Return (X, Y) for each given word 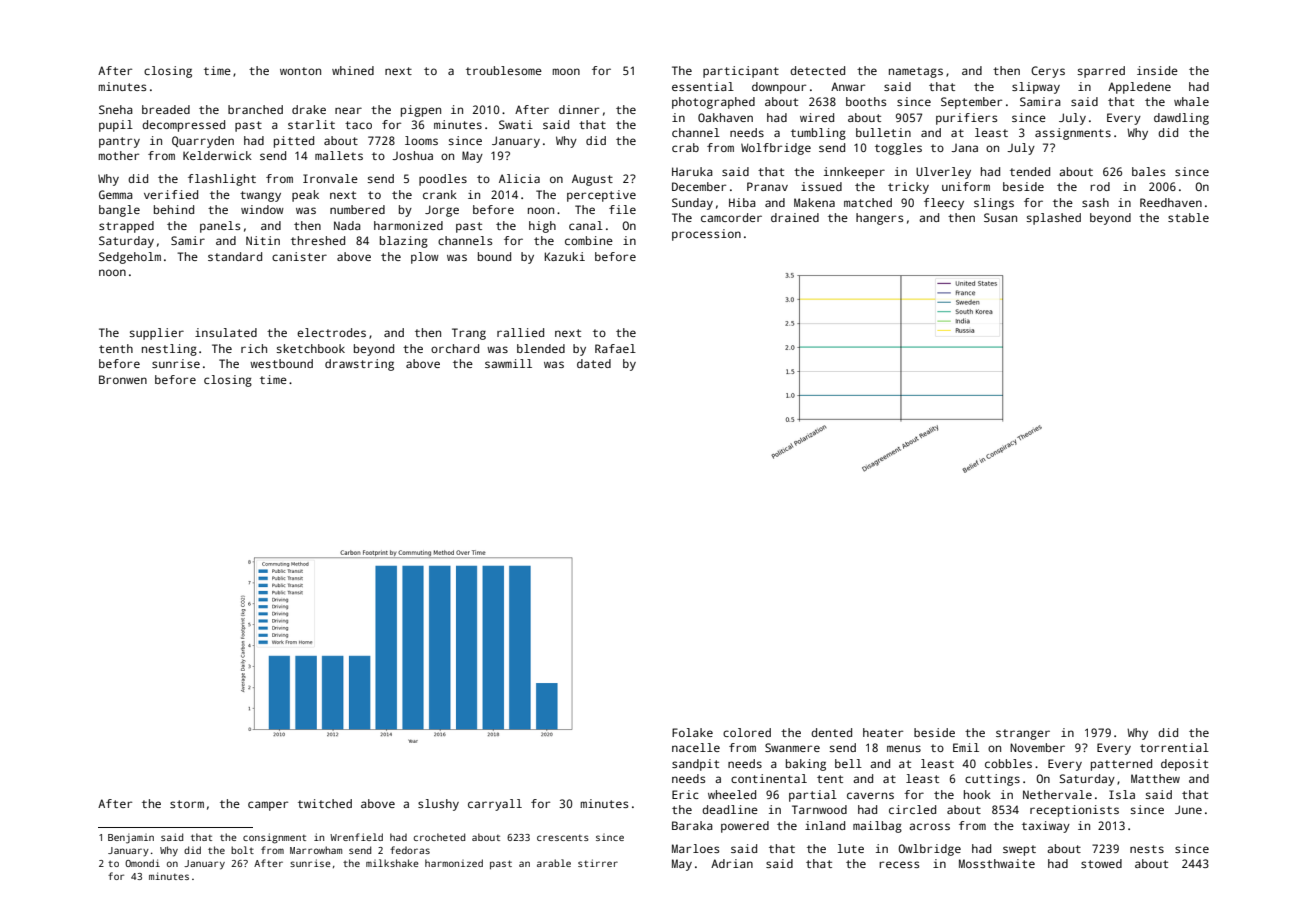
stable (1188, 217)
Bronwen (123, 379)
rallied (520, 332)
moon (566, 71)
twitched (325, 803)
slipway (1036, 88)
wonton (300, 71)
